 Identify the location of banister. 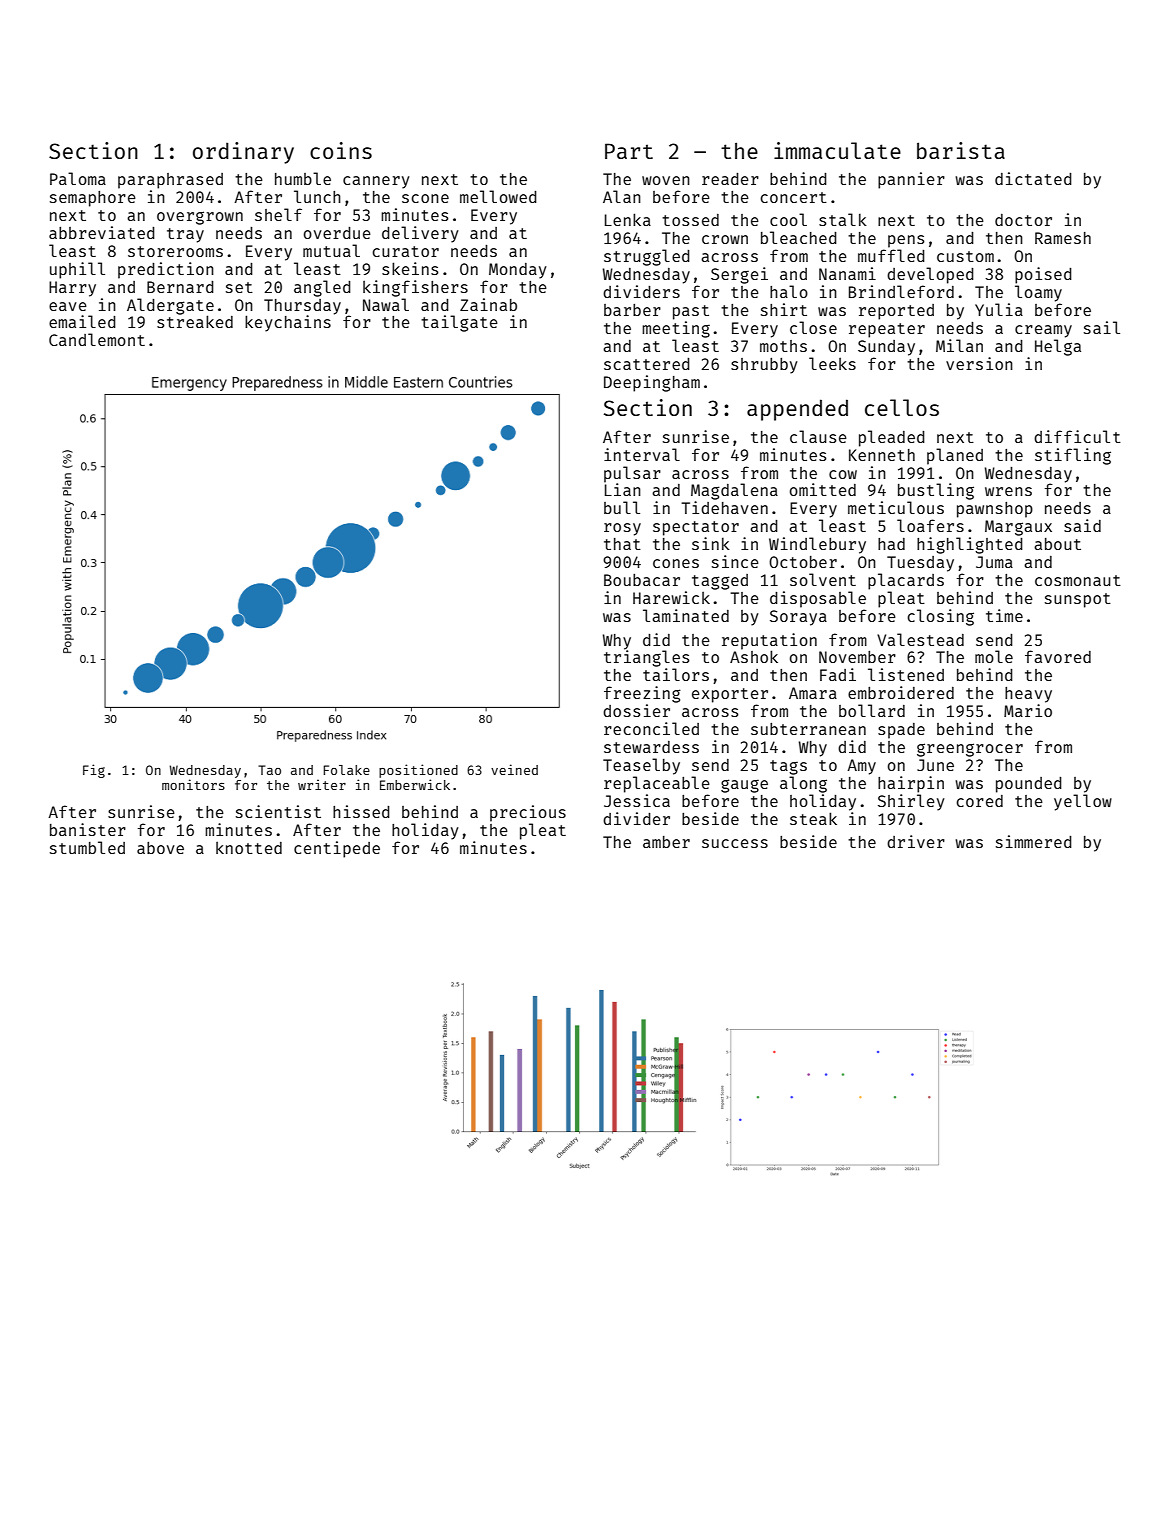
(88, 829).
